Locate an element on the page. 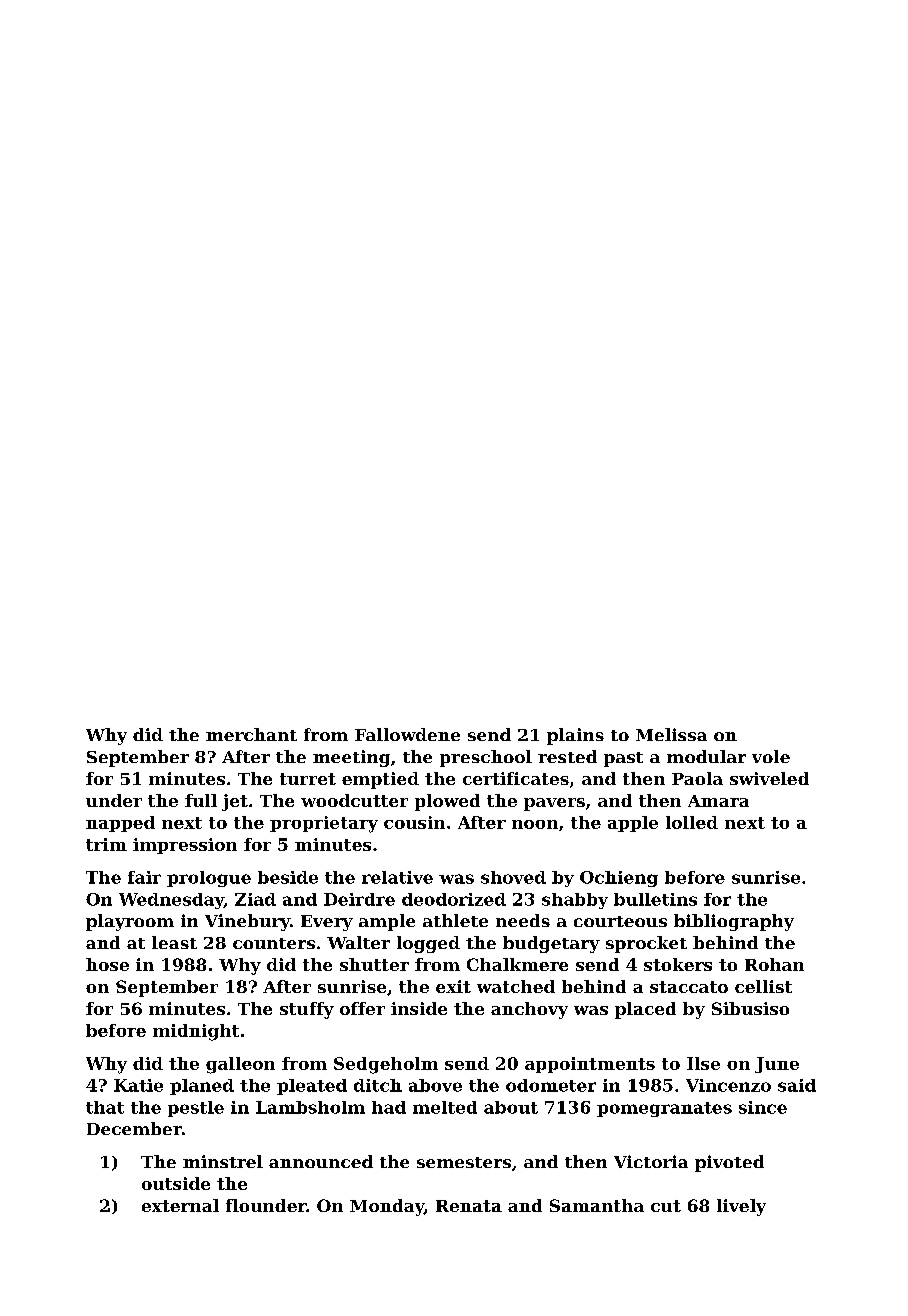  minstrel is located at coordinates (223, 1161).
